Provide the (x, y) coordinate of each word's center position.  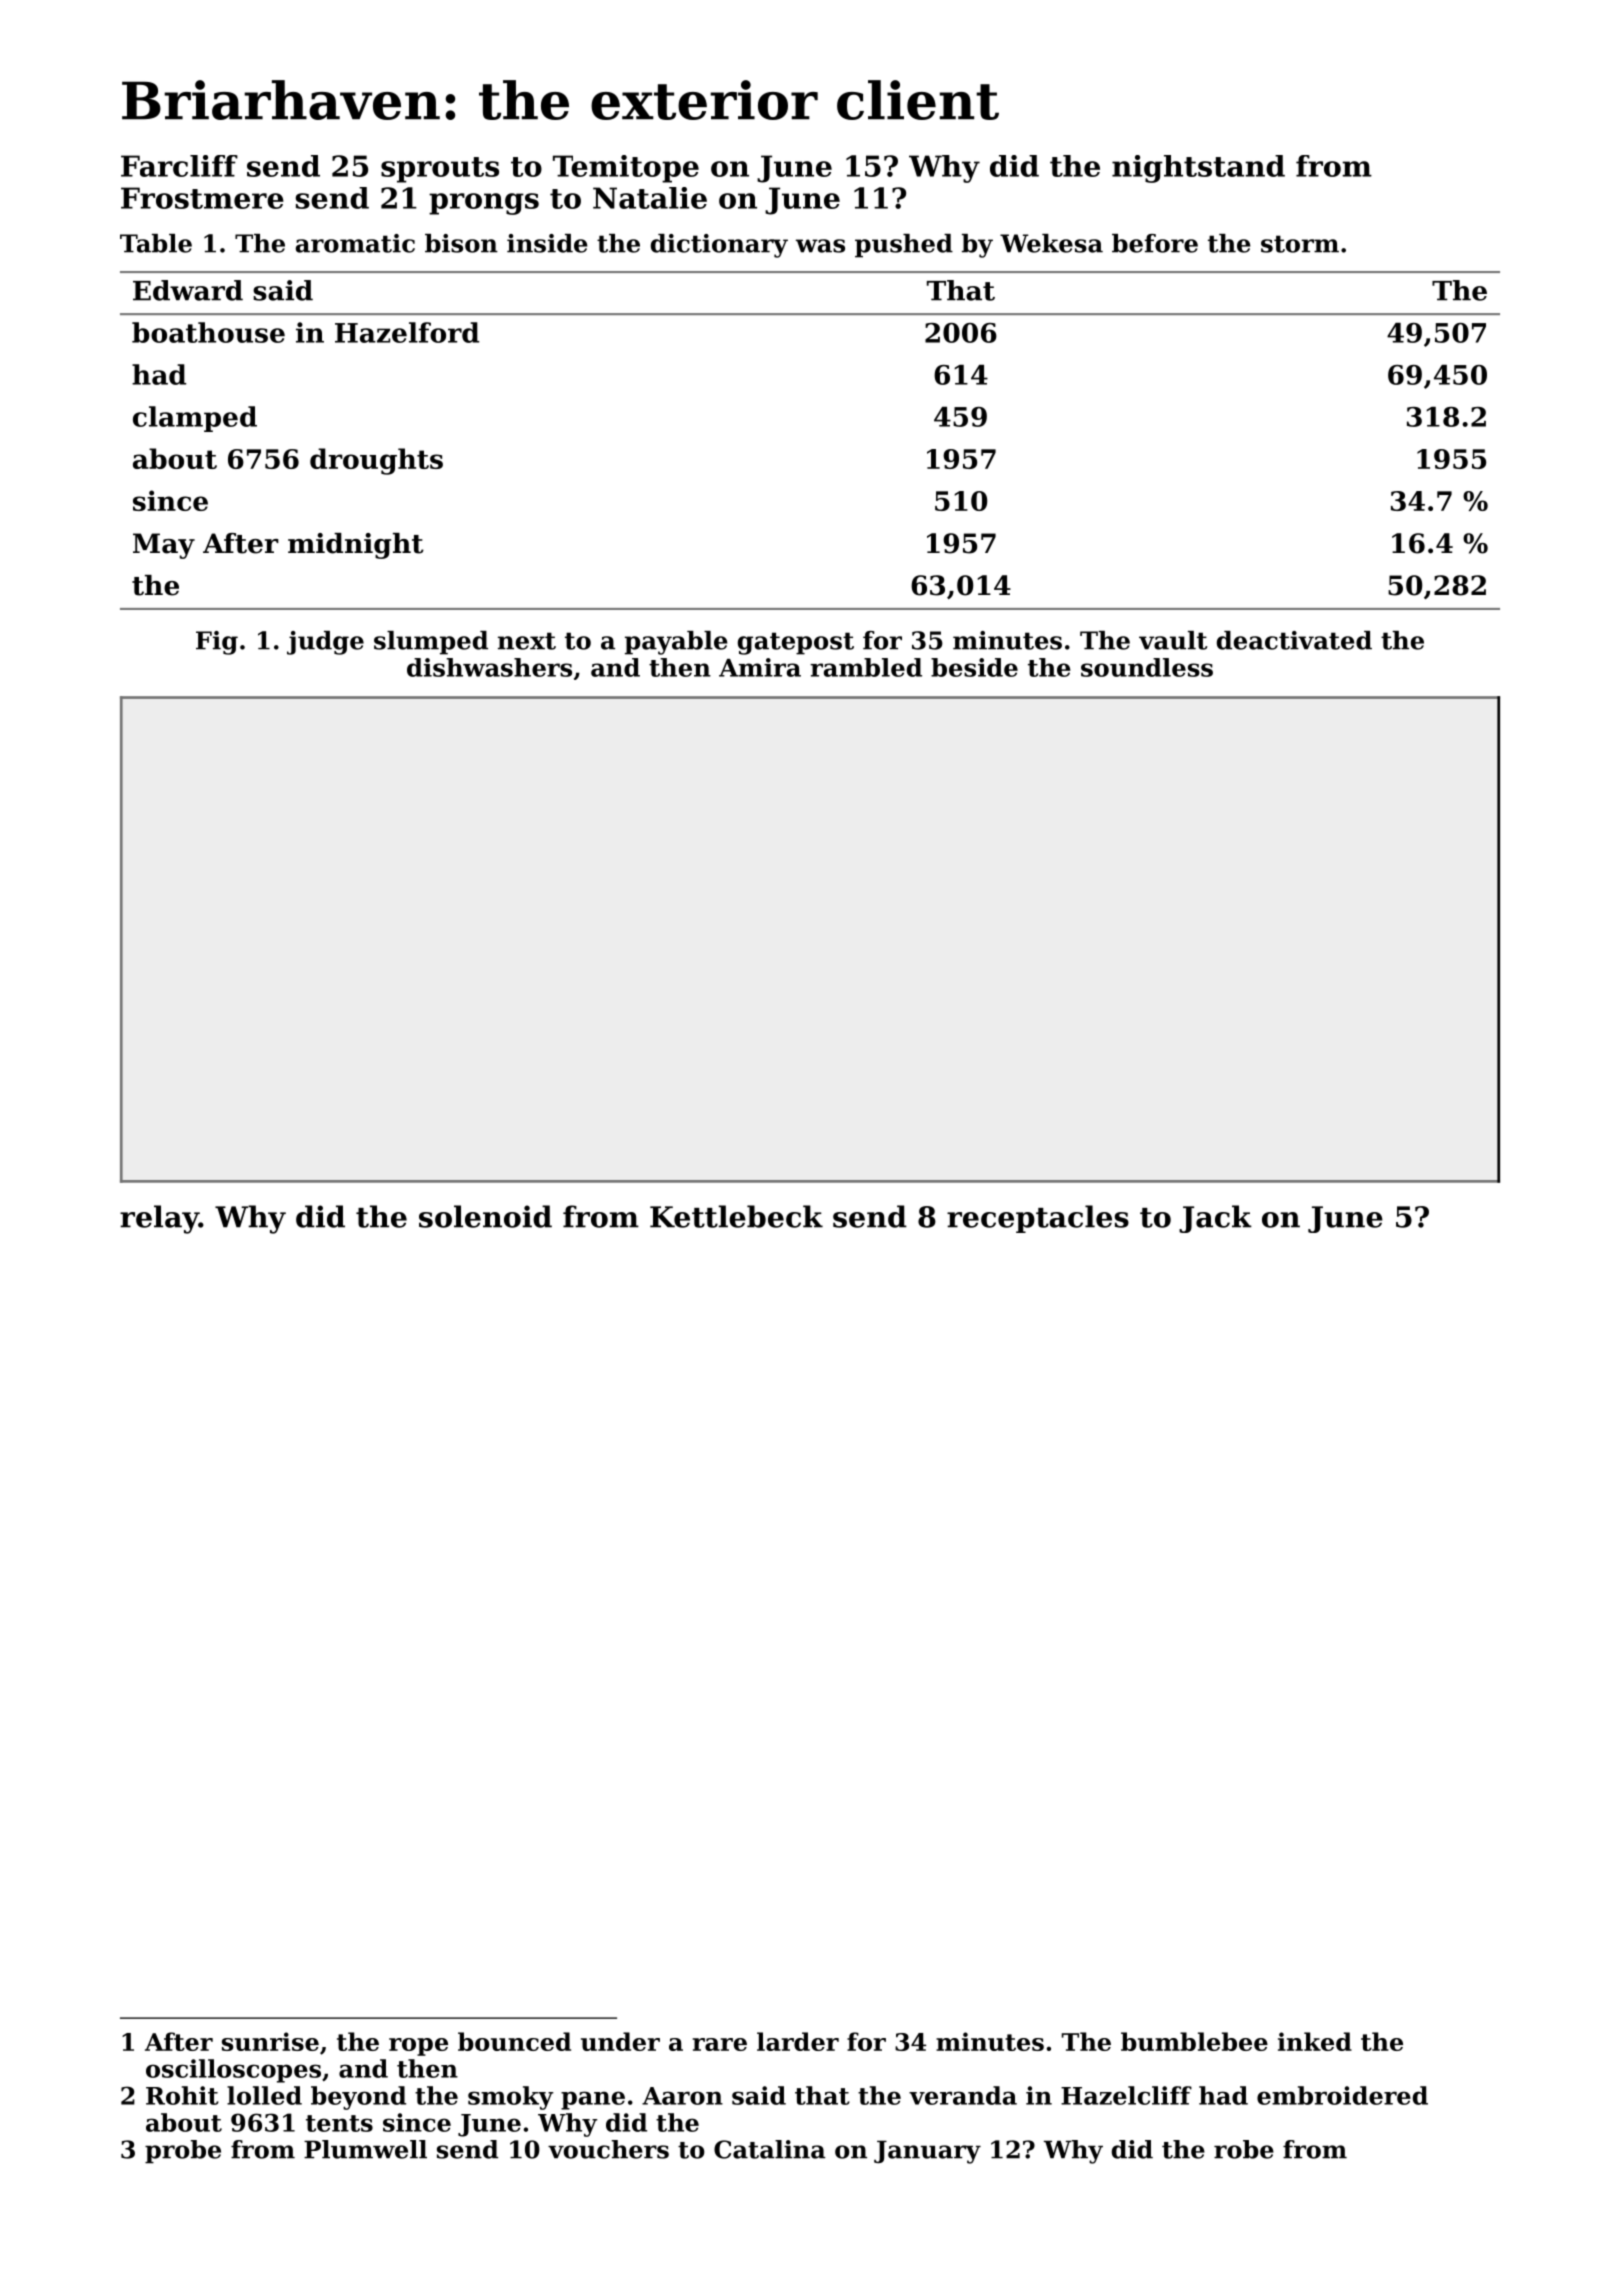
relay (159, 1219)
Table (156, 243)
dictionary (719, 246)
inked (1315, 2041)
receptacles (1038, 1219)
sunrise (270, 2041)
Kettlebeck (736, 1216)
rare (720, 2044)
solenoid (485, 1216)
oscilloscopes (233, 2071)
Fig (217, 643)
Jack (1215, 1219)
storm (1300, 244)
